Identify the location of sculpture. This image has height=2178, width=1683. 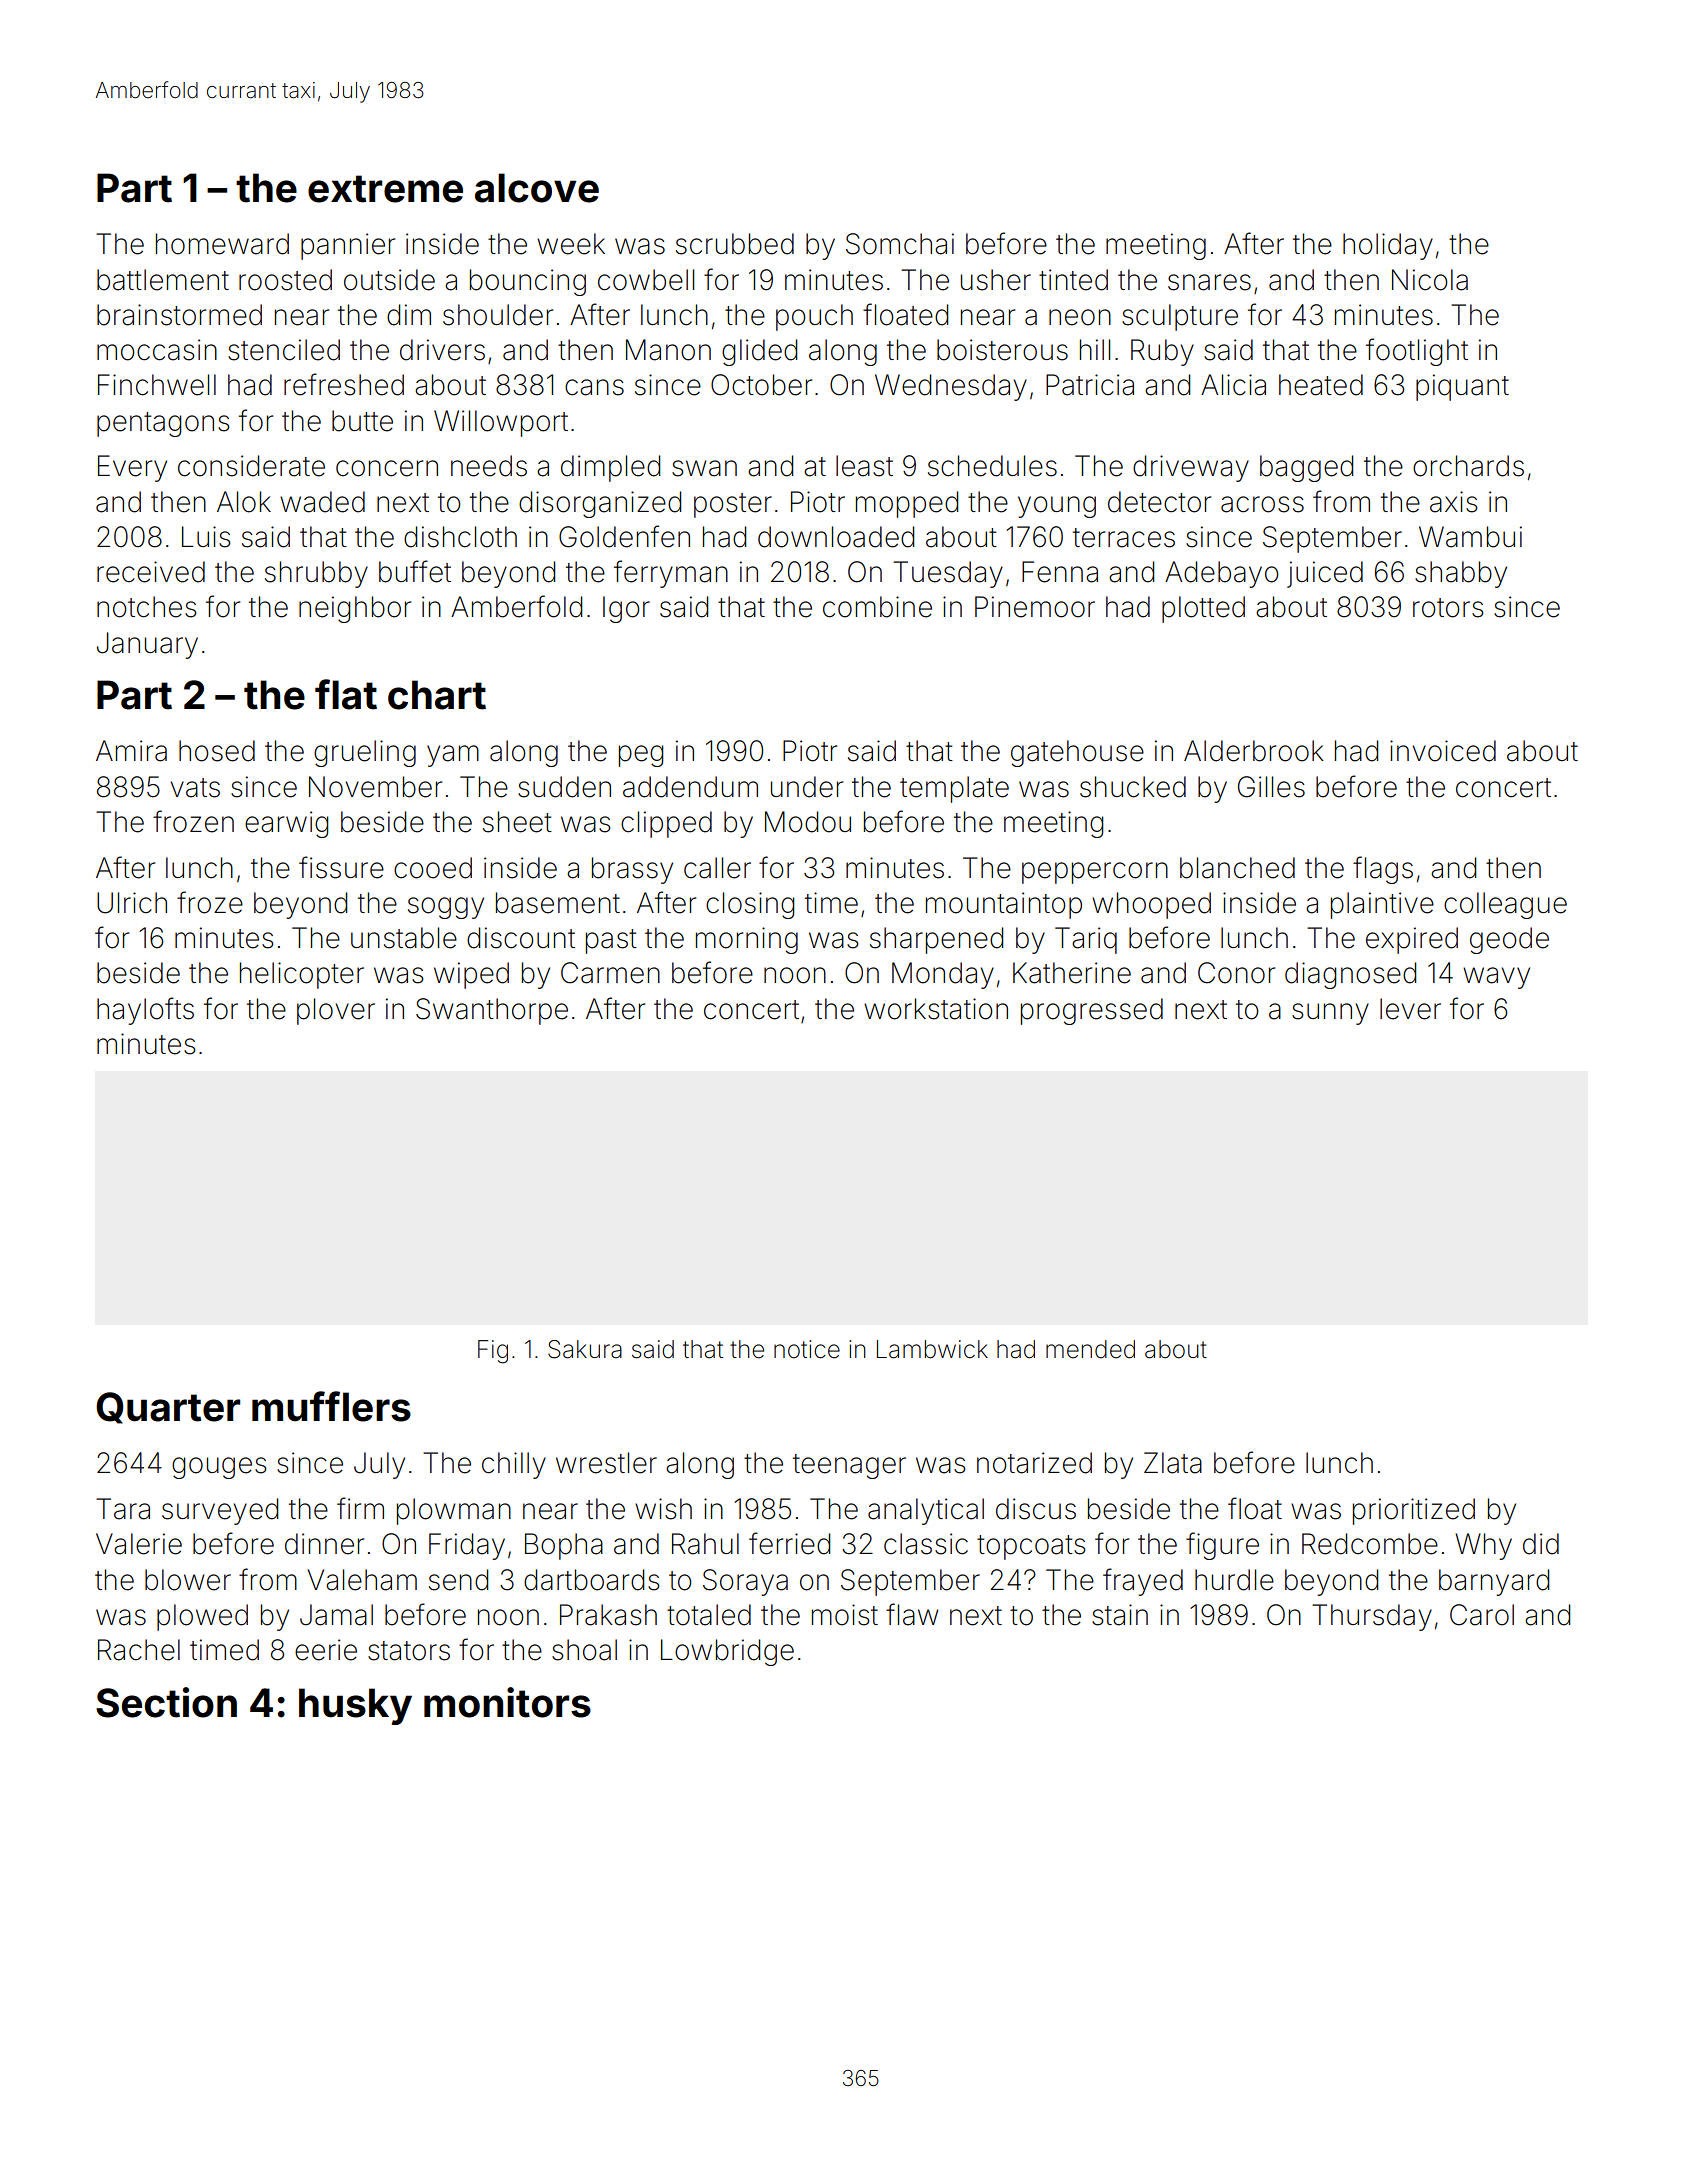
(1180, 317).
